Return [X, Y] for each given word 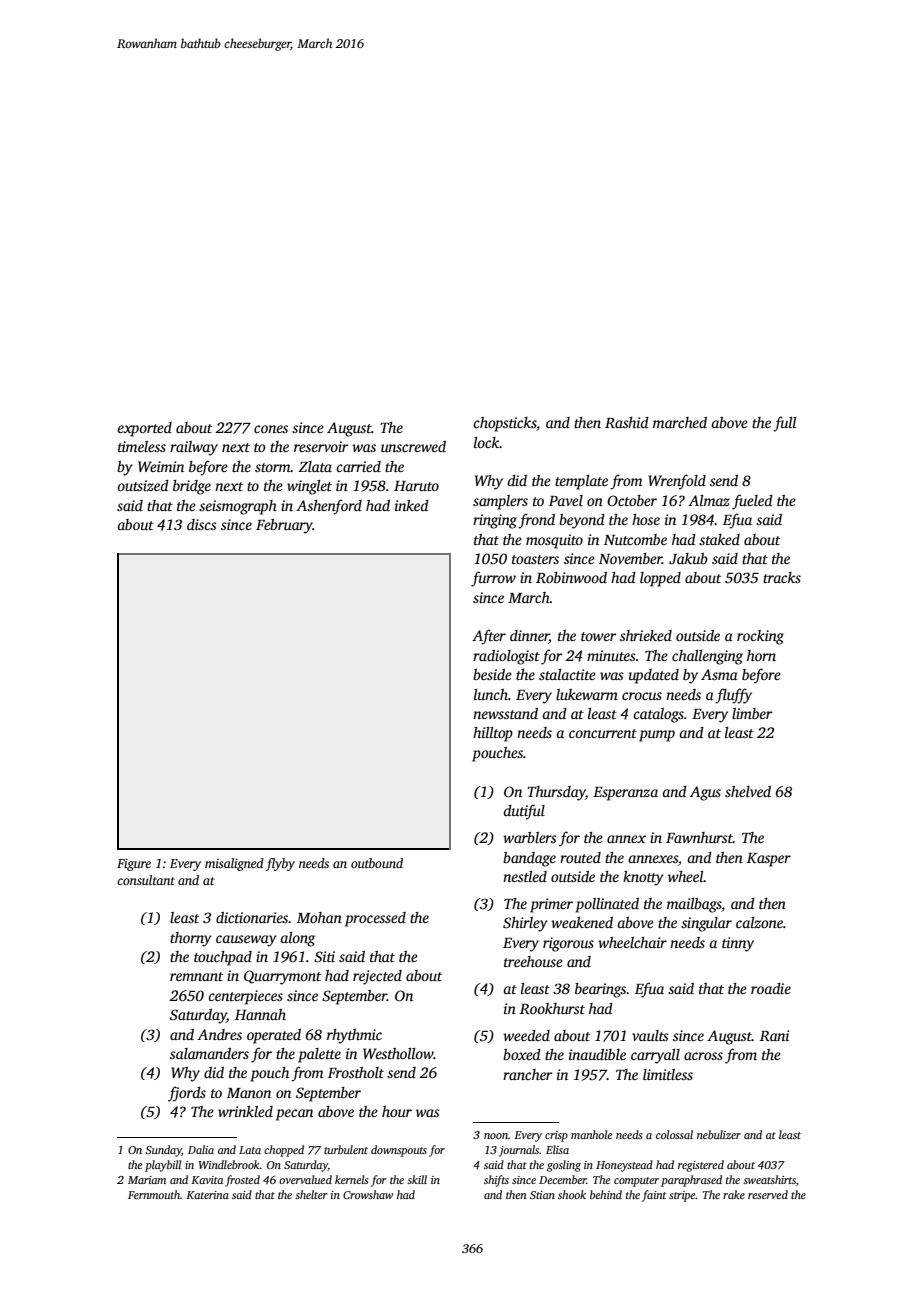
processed [375, 919]
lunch [491, 694]
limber [752, 713]
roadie [771, 988]
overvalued [305, 1179]
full [784, 424]
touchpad [223, 958]
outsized [143, 485]
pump [657, 736]
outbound [377, 863]
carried [358, 466]
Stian [542, 1195]
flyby [280, 864]
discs [202, 524]
